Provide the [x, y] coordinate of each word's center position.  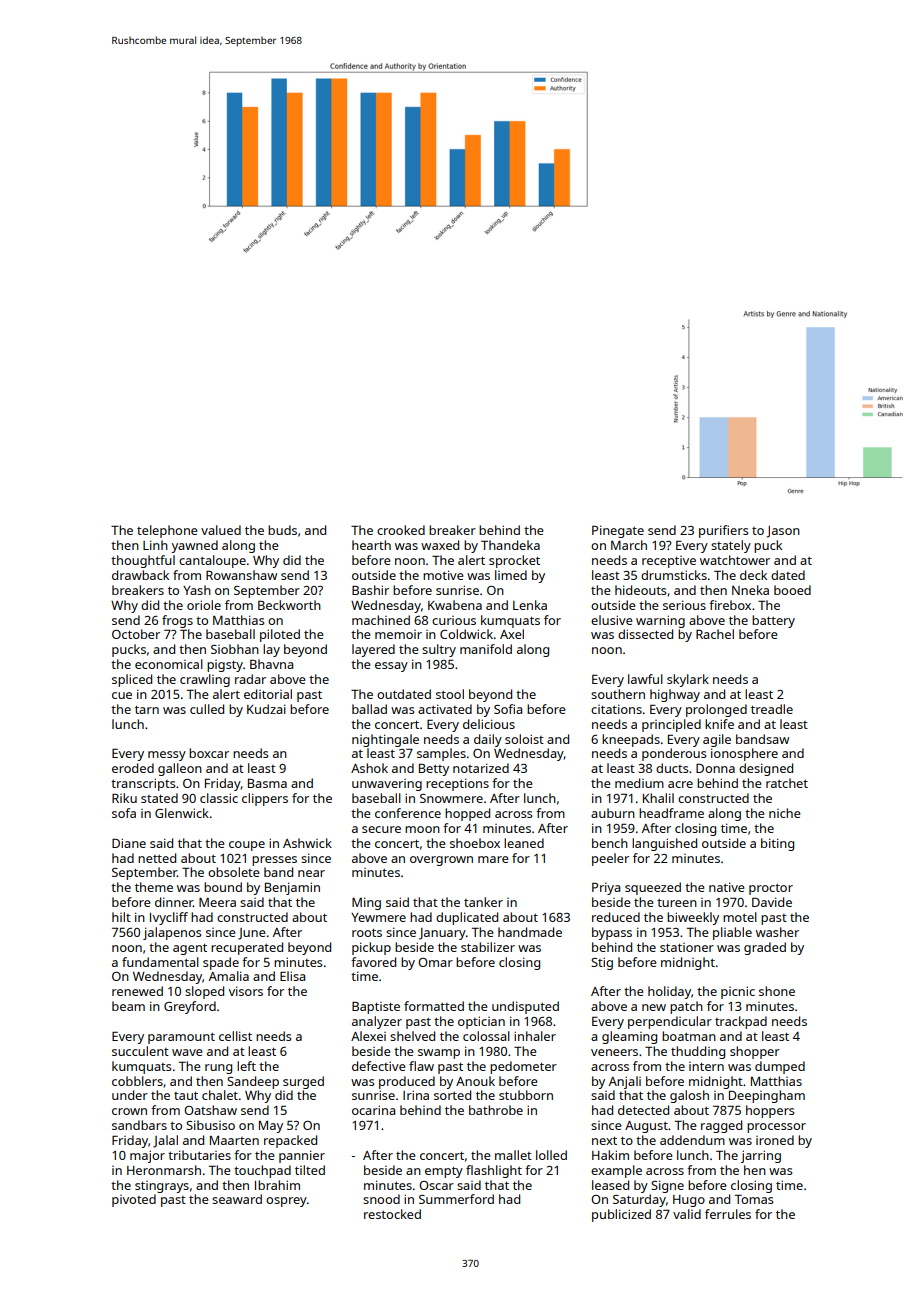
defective [379, 1066]
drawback [140, 575]
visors [246, 991]
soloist [524, 739]
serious [684, 605]
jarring [761, 1156]
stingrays [162, 1187]
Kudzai [266, 709]
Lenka [530, 605]
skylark [688, 680]
